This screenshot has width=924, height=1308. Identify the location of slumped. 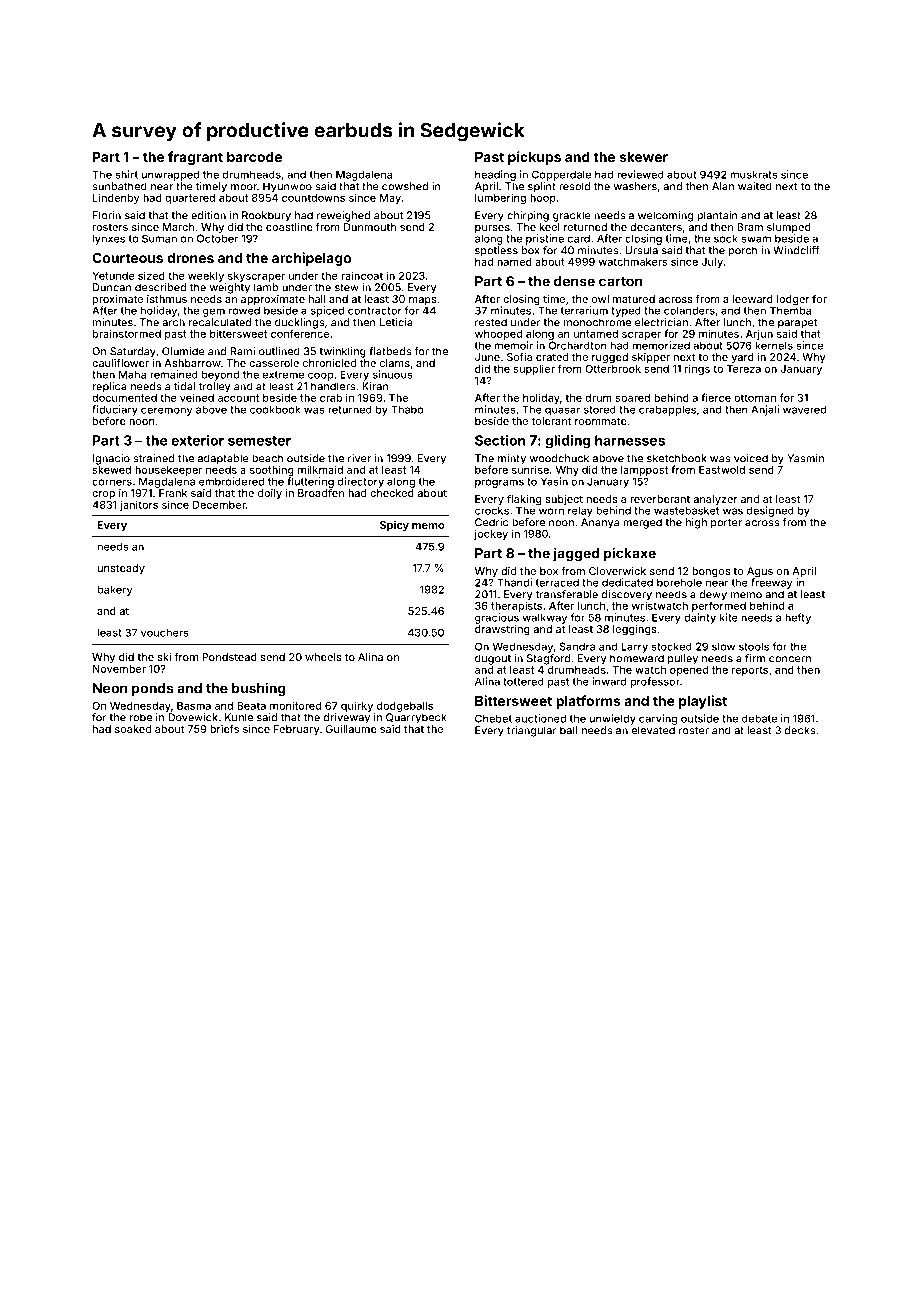
(788, 228).
